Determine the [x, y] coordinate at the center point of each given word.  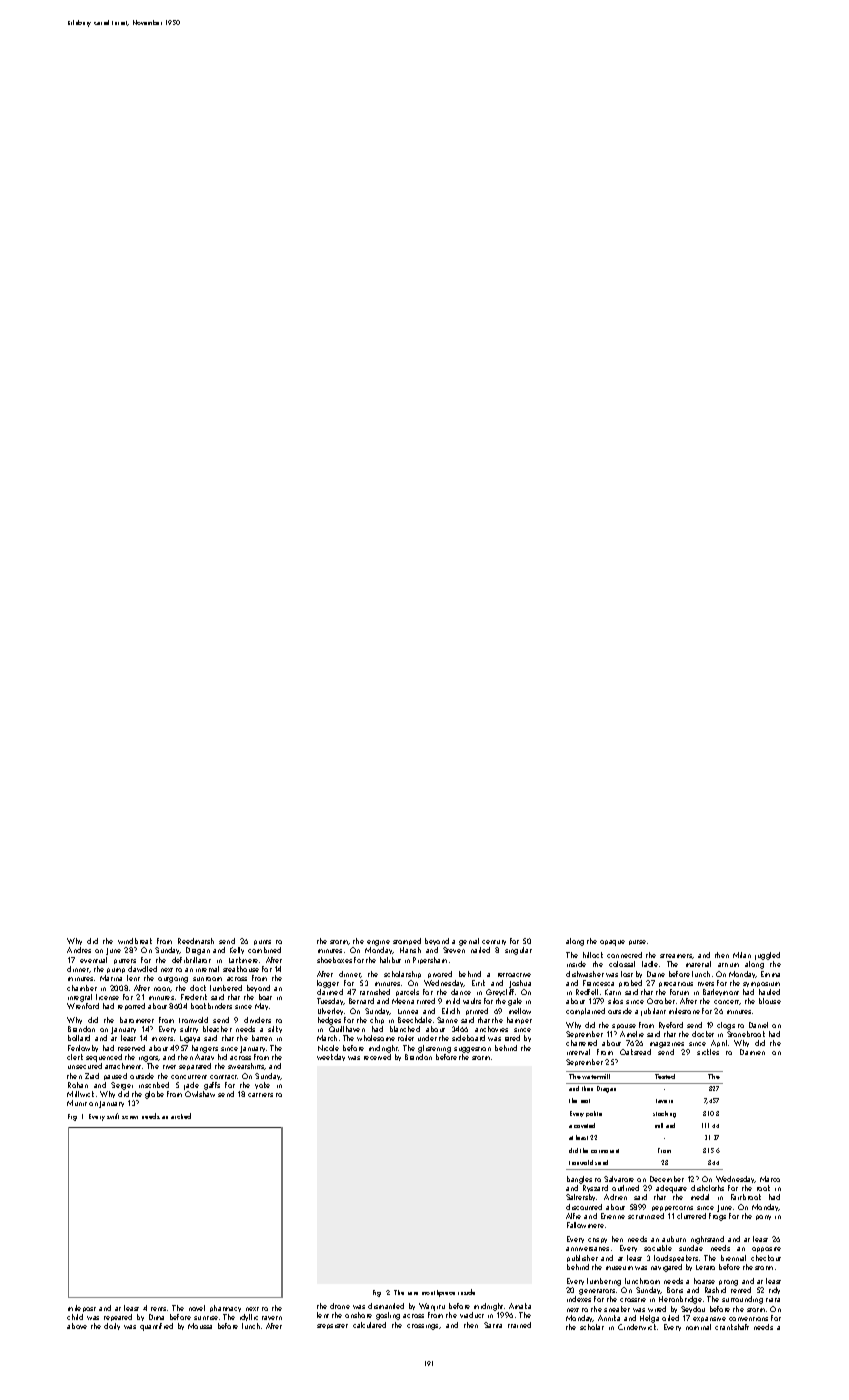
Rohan [78, 1085]
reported [131, 1006]
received [377, 1057]
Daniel [758, 1025]
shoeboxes [334, 960]
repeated [118, 1317]
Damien [752, 1052]
